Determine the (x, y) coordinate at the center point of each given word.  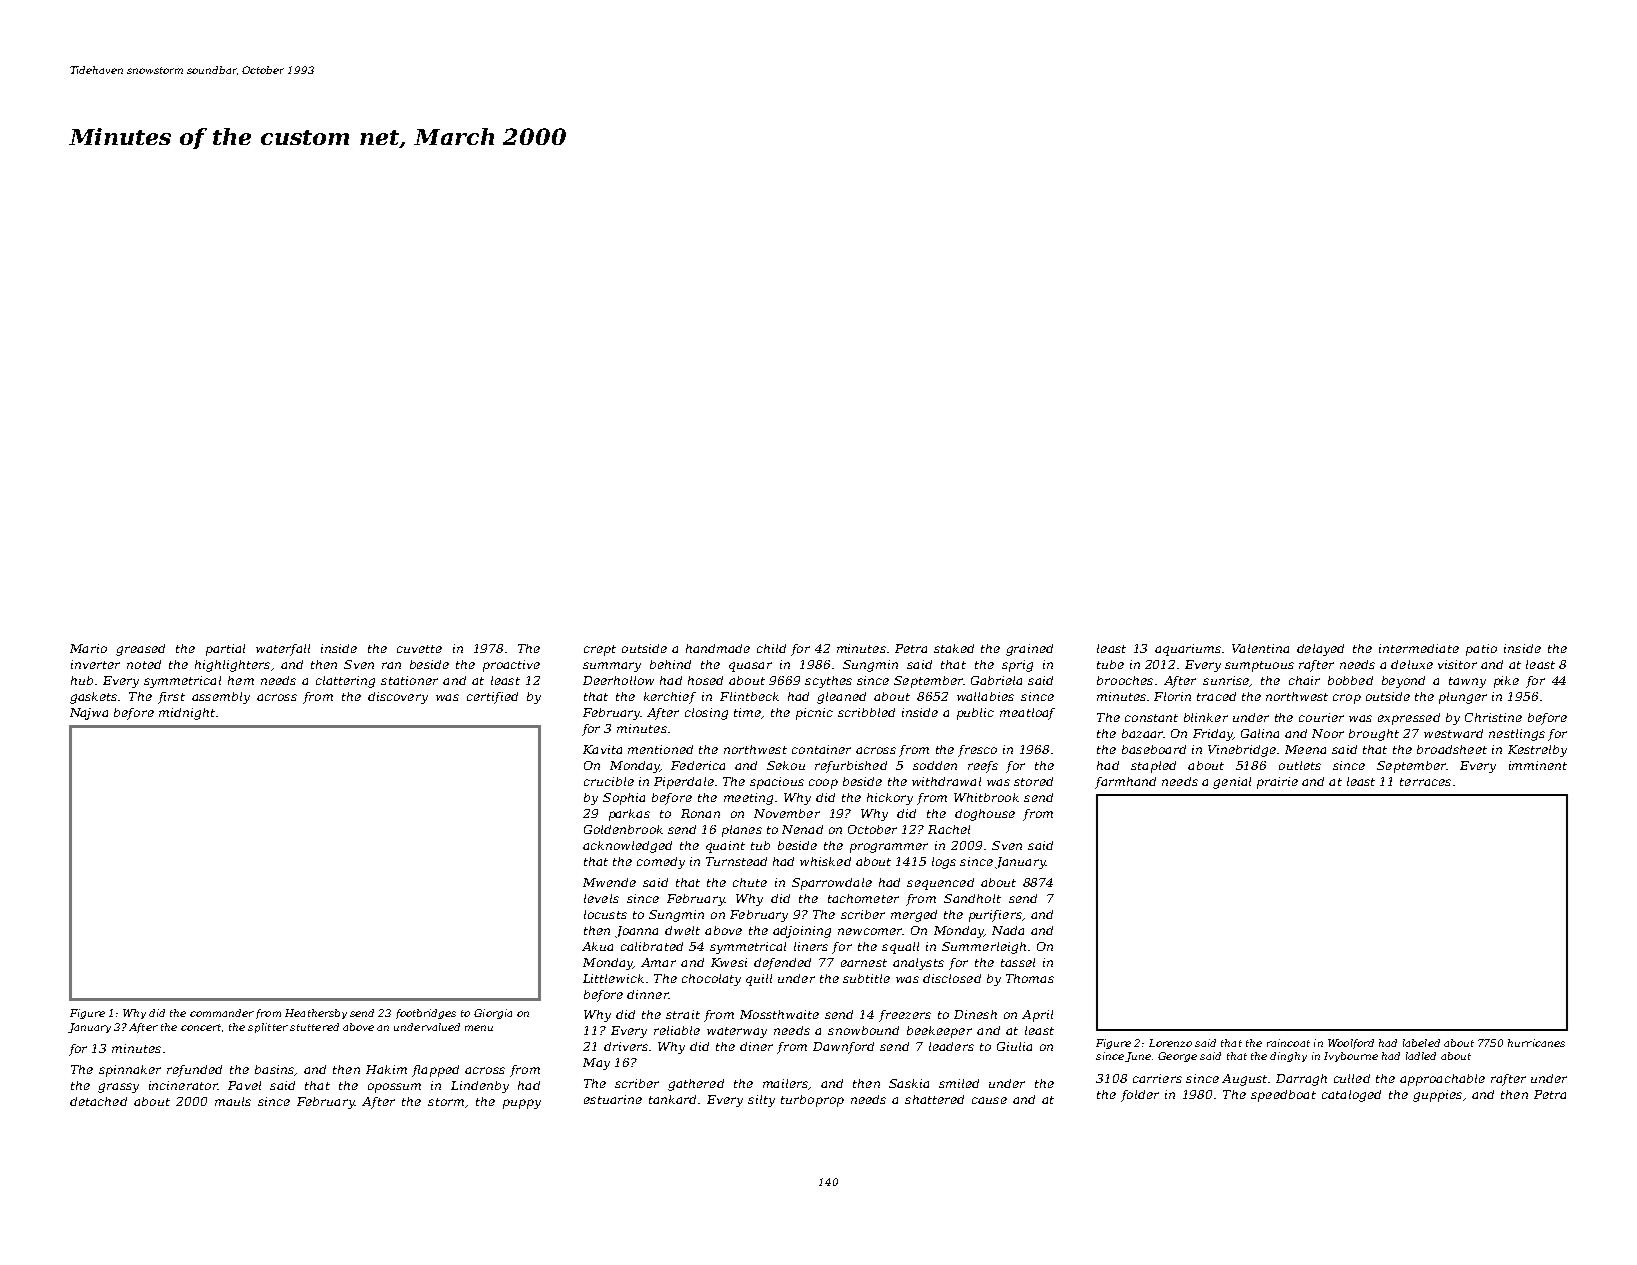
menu (479, 1028)
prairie (1277, 783)
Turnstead (736, 861)
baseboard (1154, 749)
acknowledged (627, 847)
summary (612, 667)
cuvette (419, 649)
